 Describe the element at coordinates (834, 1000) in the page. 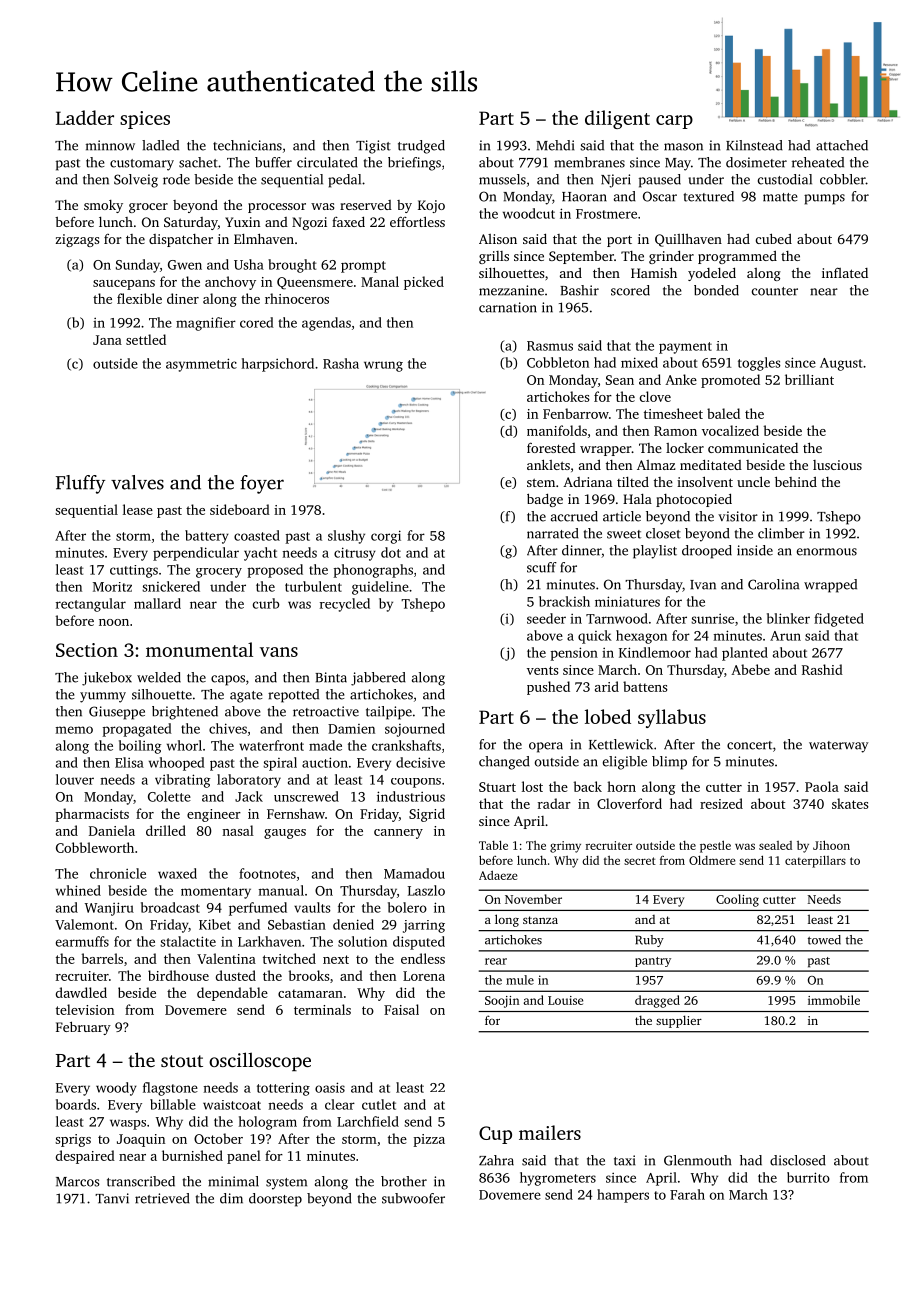

I see `immobile` at that location.
